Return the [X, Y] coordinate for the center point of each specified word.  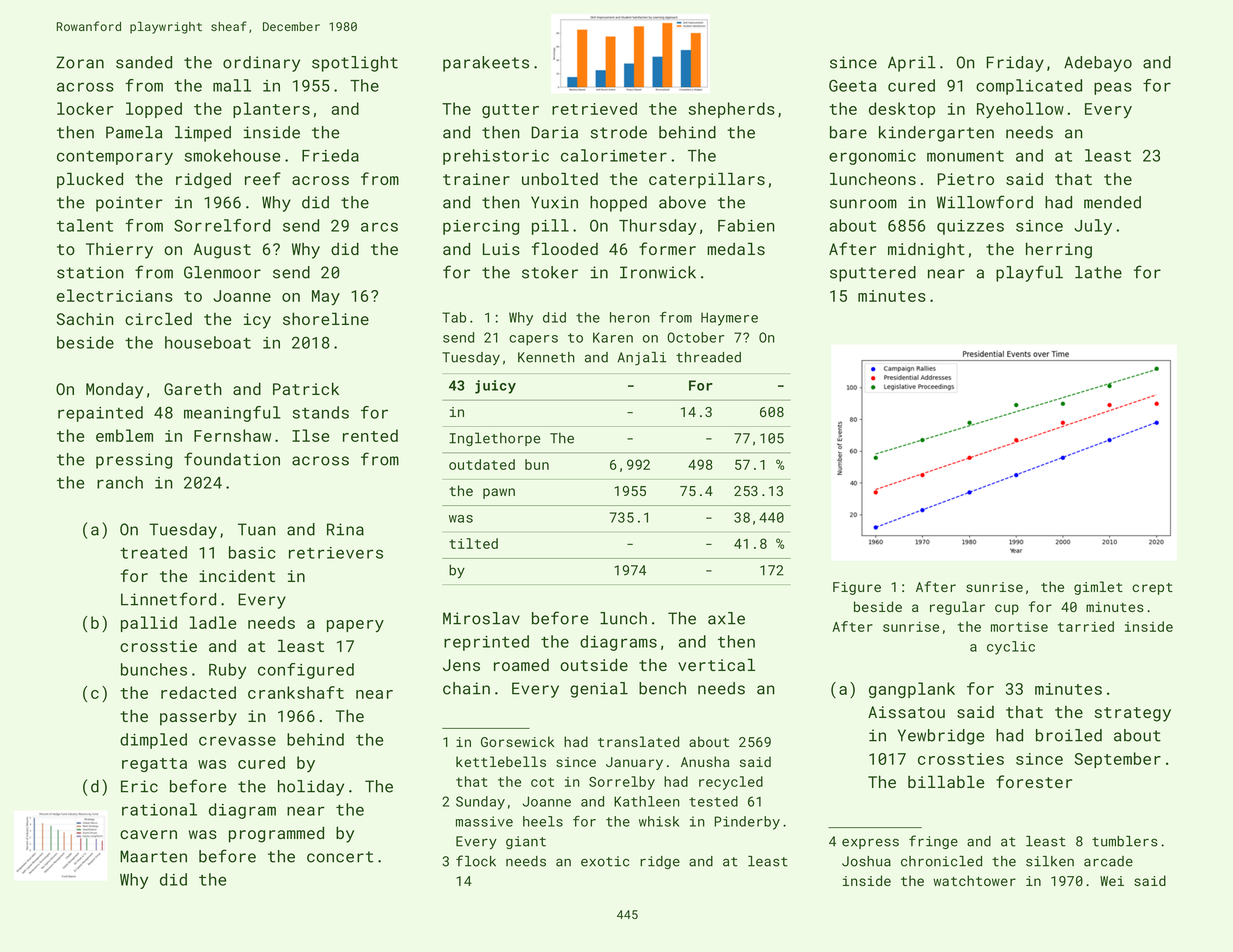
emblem [124, 435]
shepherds [731, 110]
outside [594, 664]
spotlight [355, 64]
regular [957, 608]
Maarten [153, 856]
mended [1112, 202]
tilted [473, 543]
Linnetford [168, 599]
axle [726, 618]
